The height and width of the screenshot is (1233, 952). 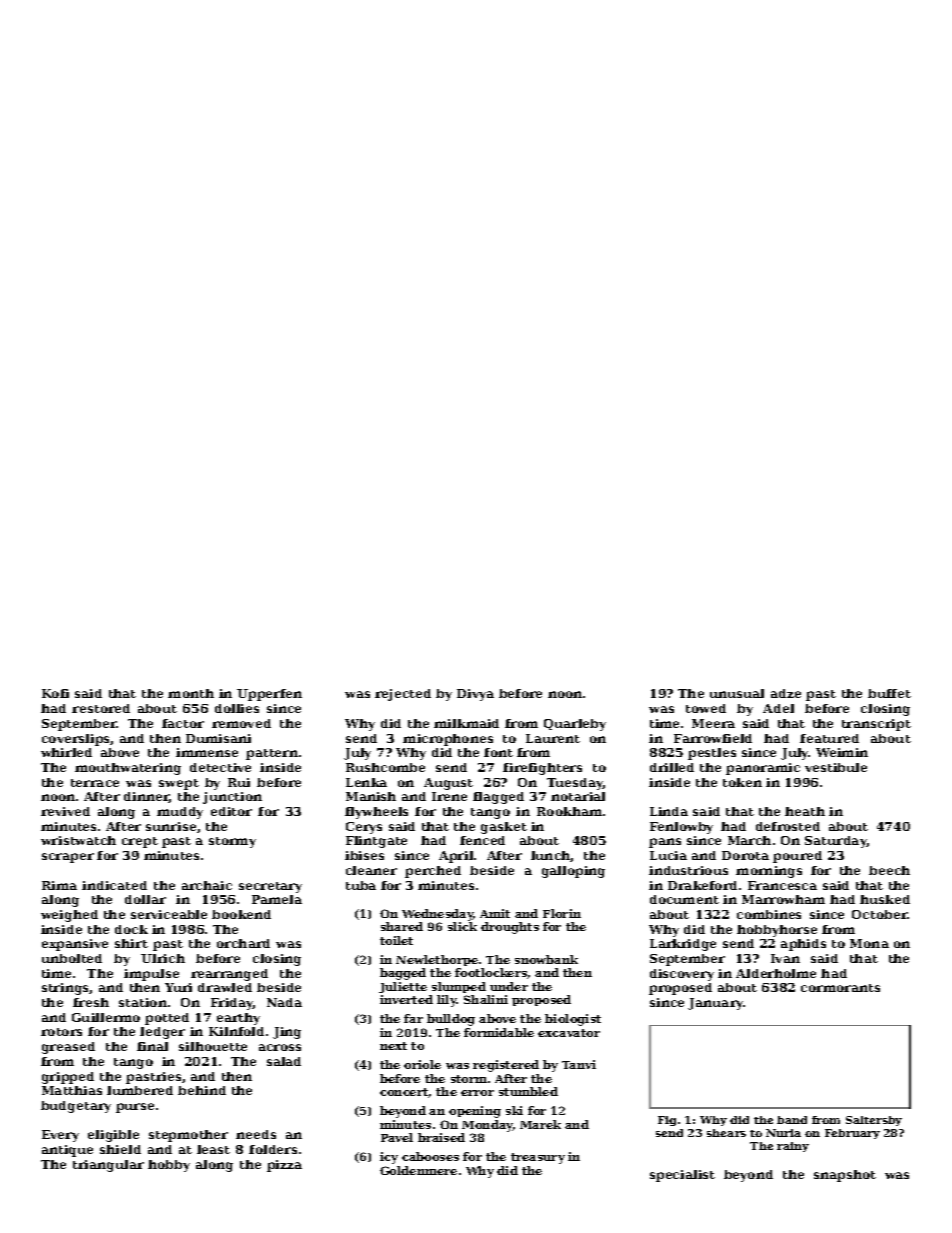 I want to click on Kofi, so click(x=55, y=693).
